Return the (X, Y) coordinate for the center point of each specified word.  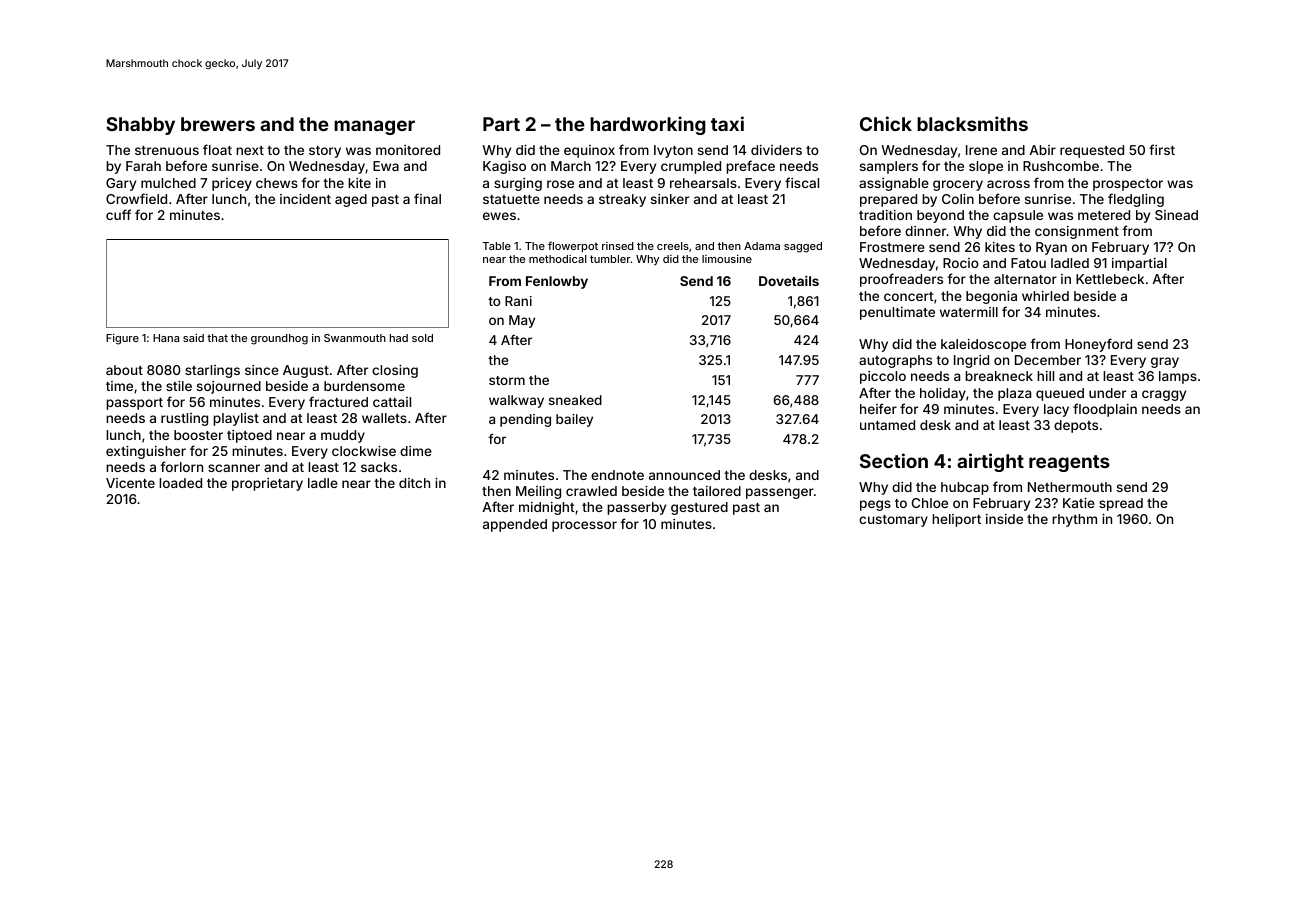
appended (515, 525)
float (217, 149)
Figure (122, 339)
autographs (895, 361)
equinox (589, 151)
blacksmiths (972, 123)
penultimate (897, 313)
